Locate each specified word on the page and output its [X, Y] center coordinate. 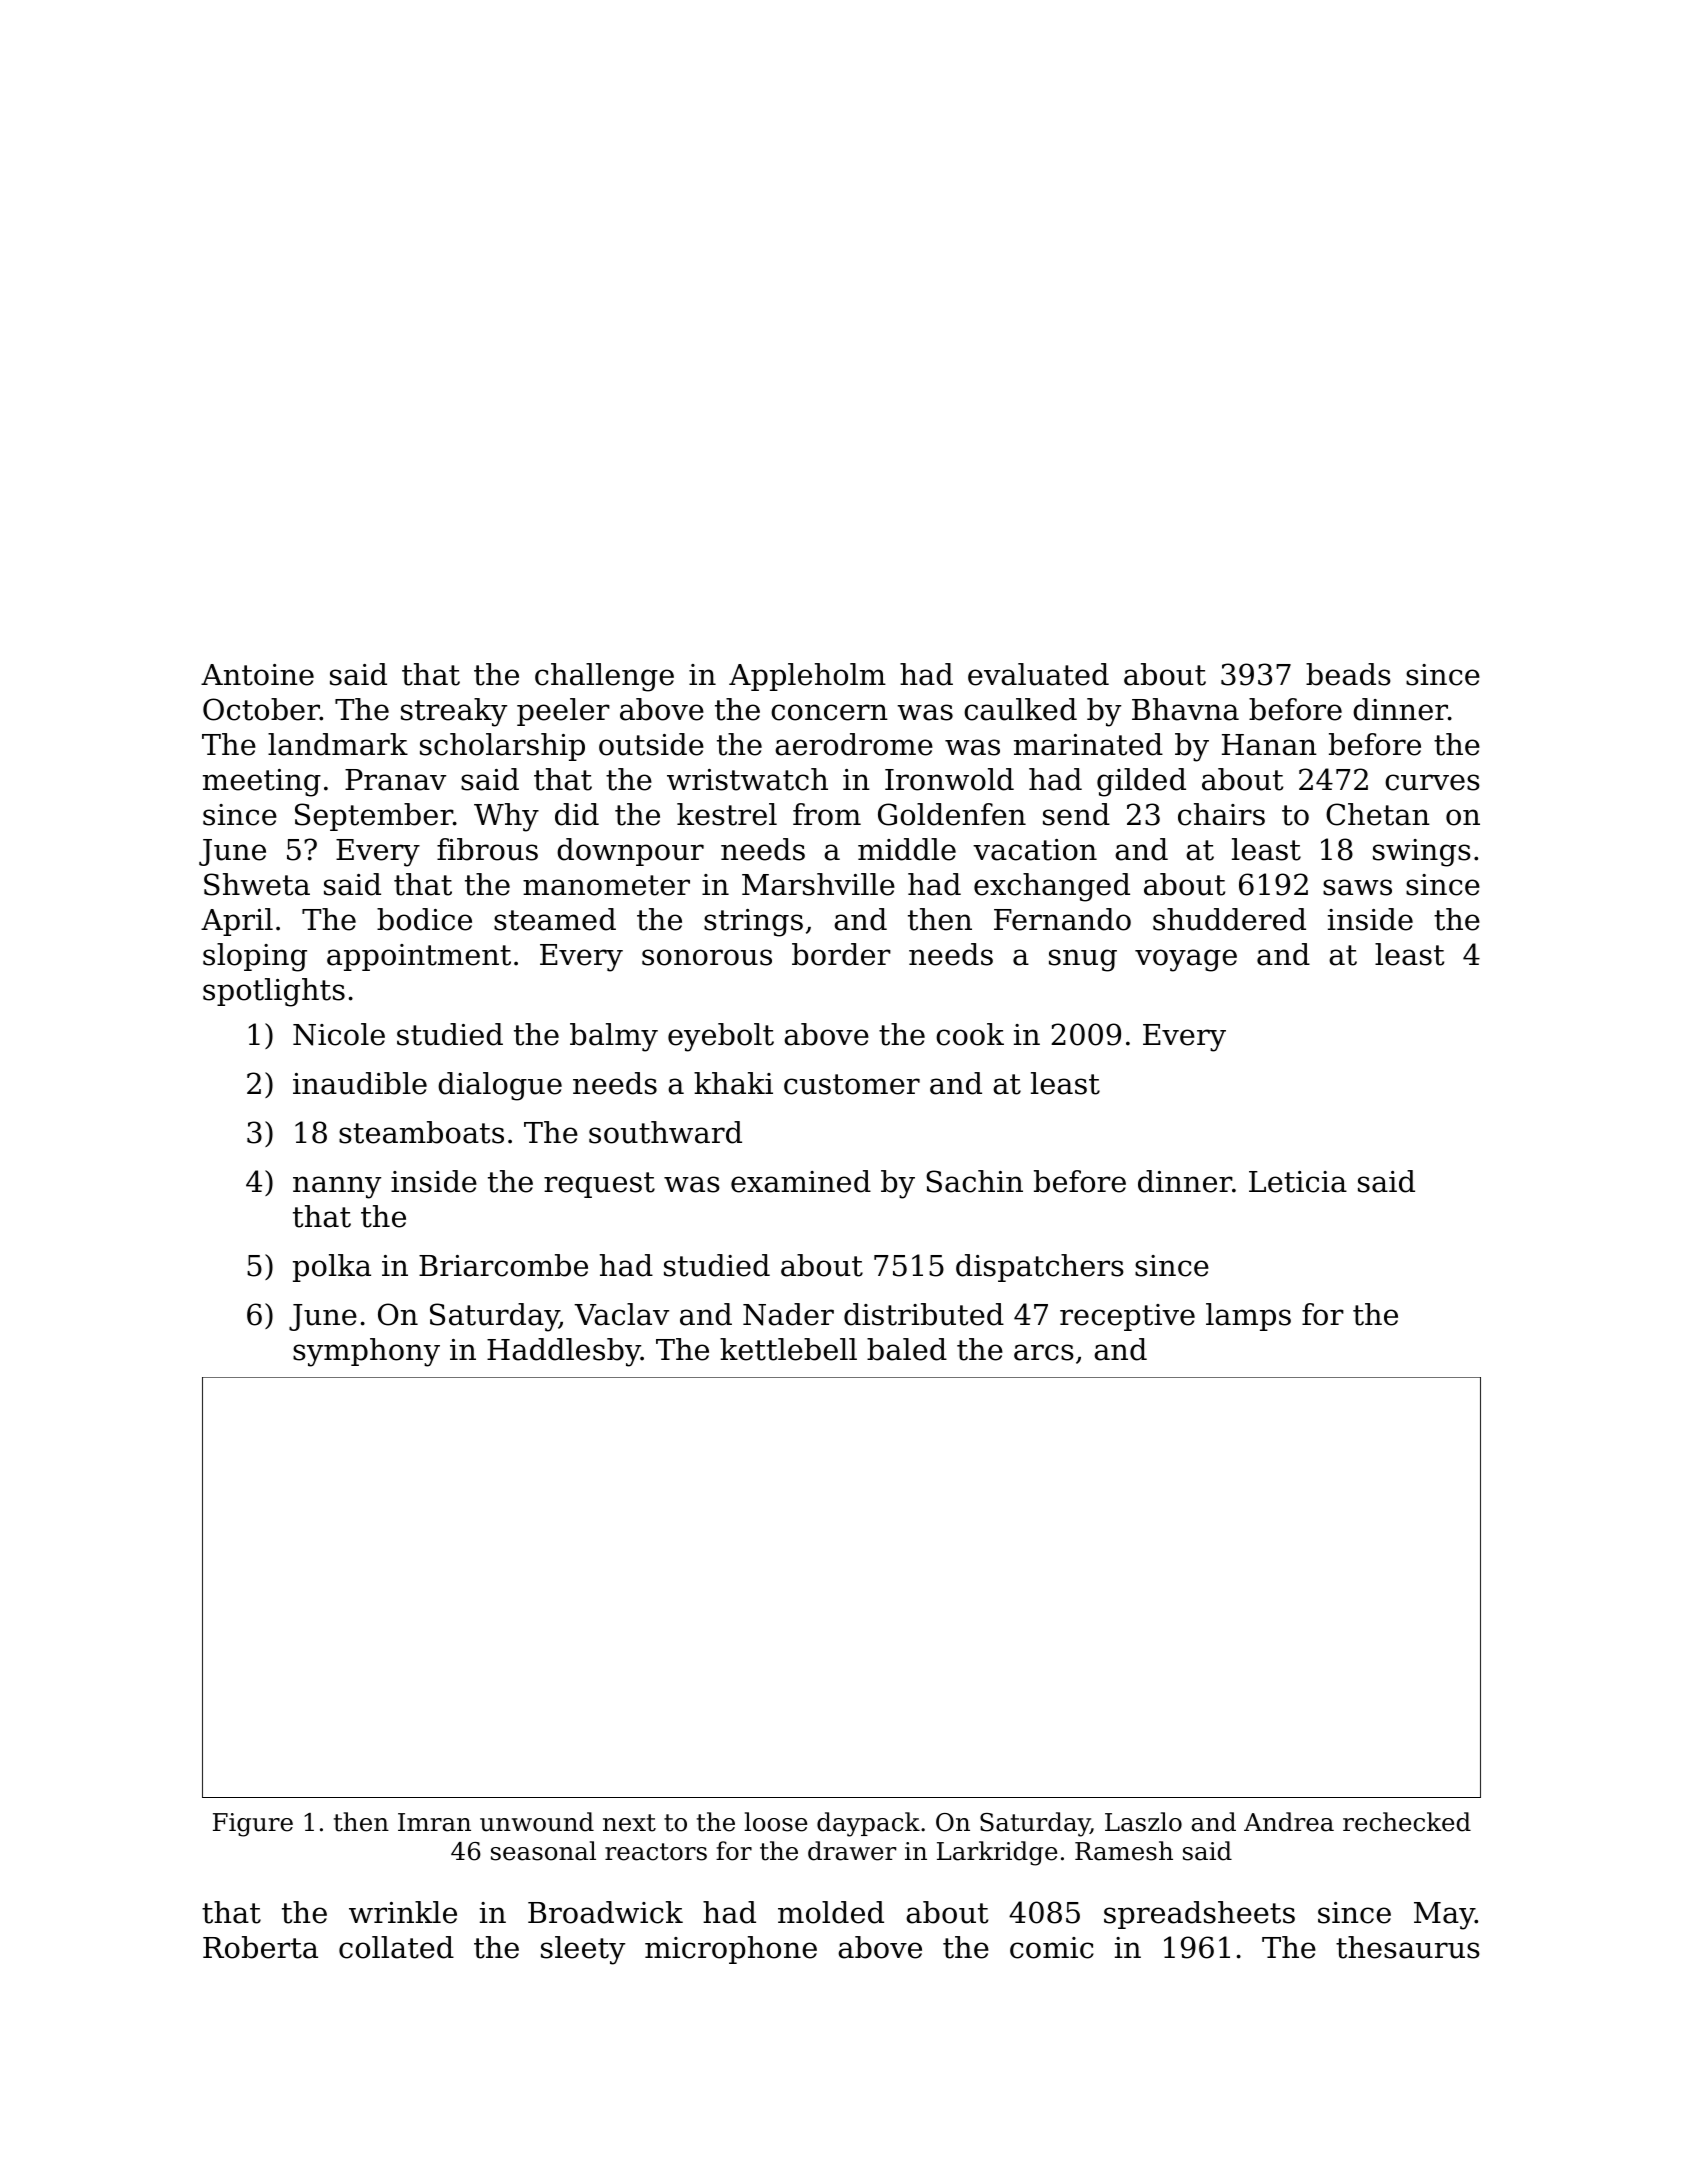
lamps [1248, 1317]
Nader [788, 1314]
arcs [1044, 1352]
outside [651, 744]
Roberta [260, 1947]
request [599, 1185]
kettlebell [788, 1349]
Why [506, 817]
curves [1432, 782]
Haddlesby [564, 1352]
